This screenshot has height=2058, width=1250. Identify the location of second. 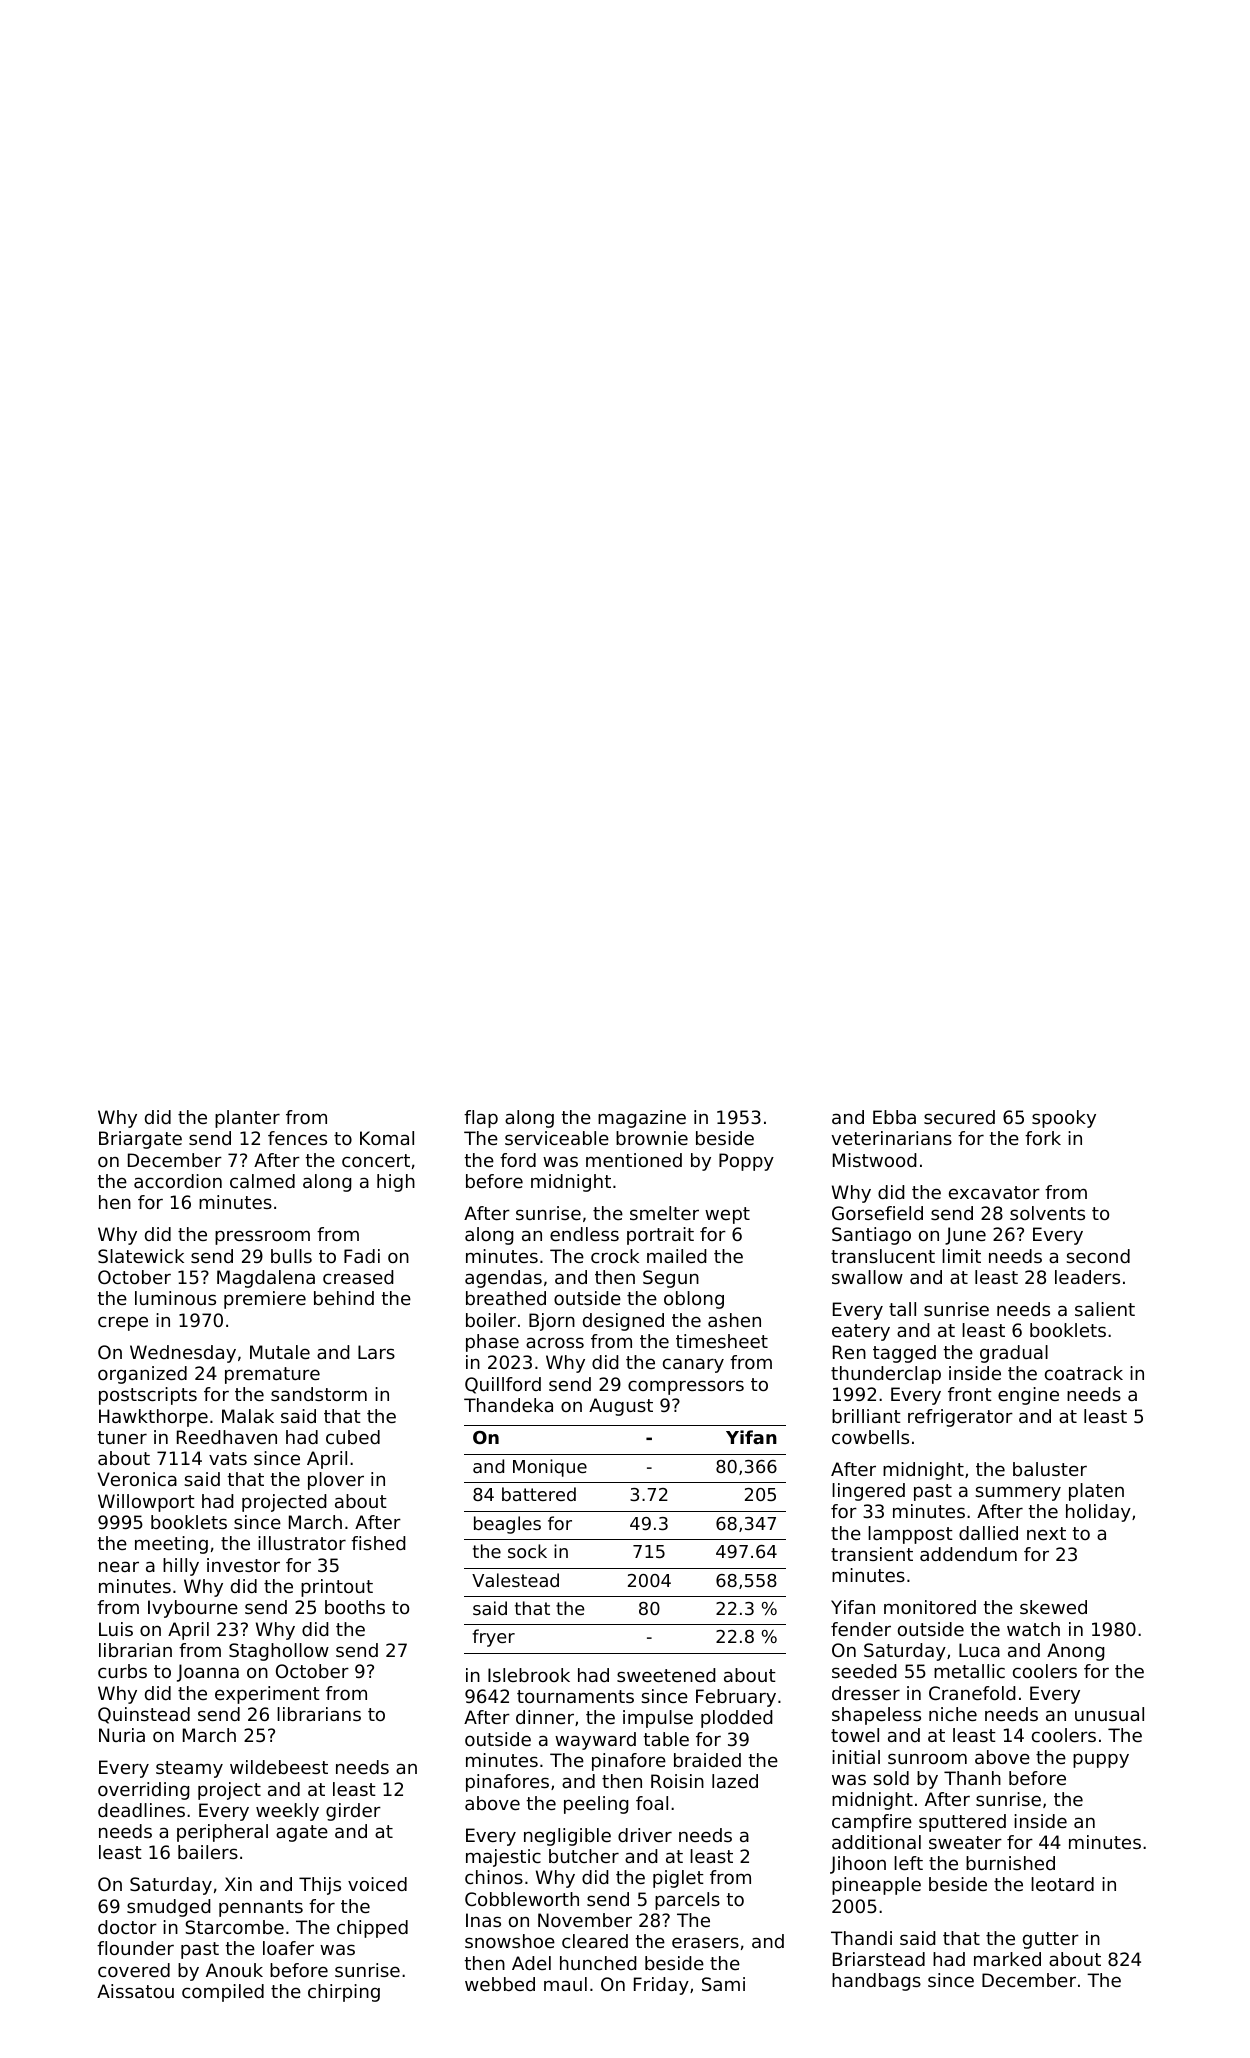
(1098, 1256).
